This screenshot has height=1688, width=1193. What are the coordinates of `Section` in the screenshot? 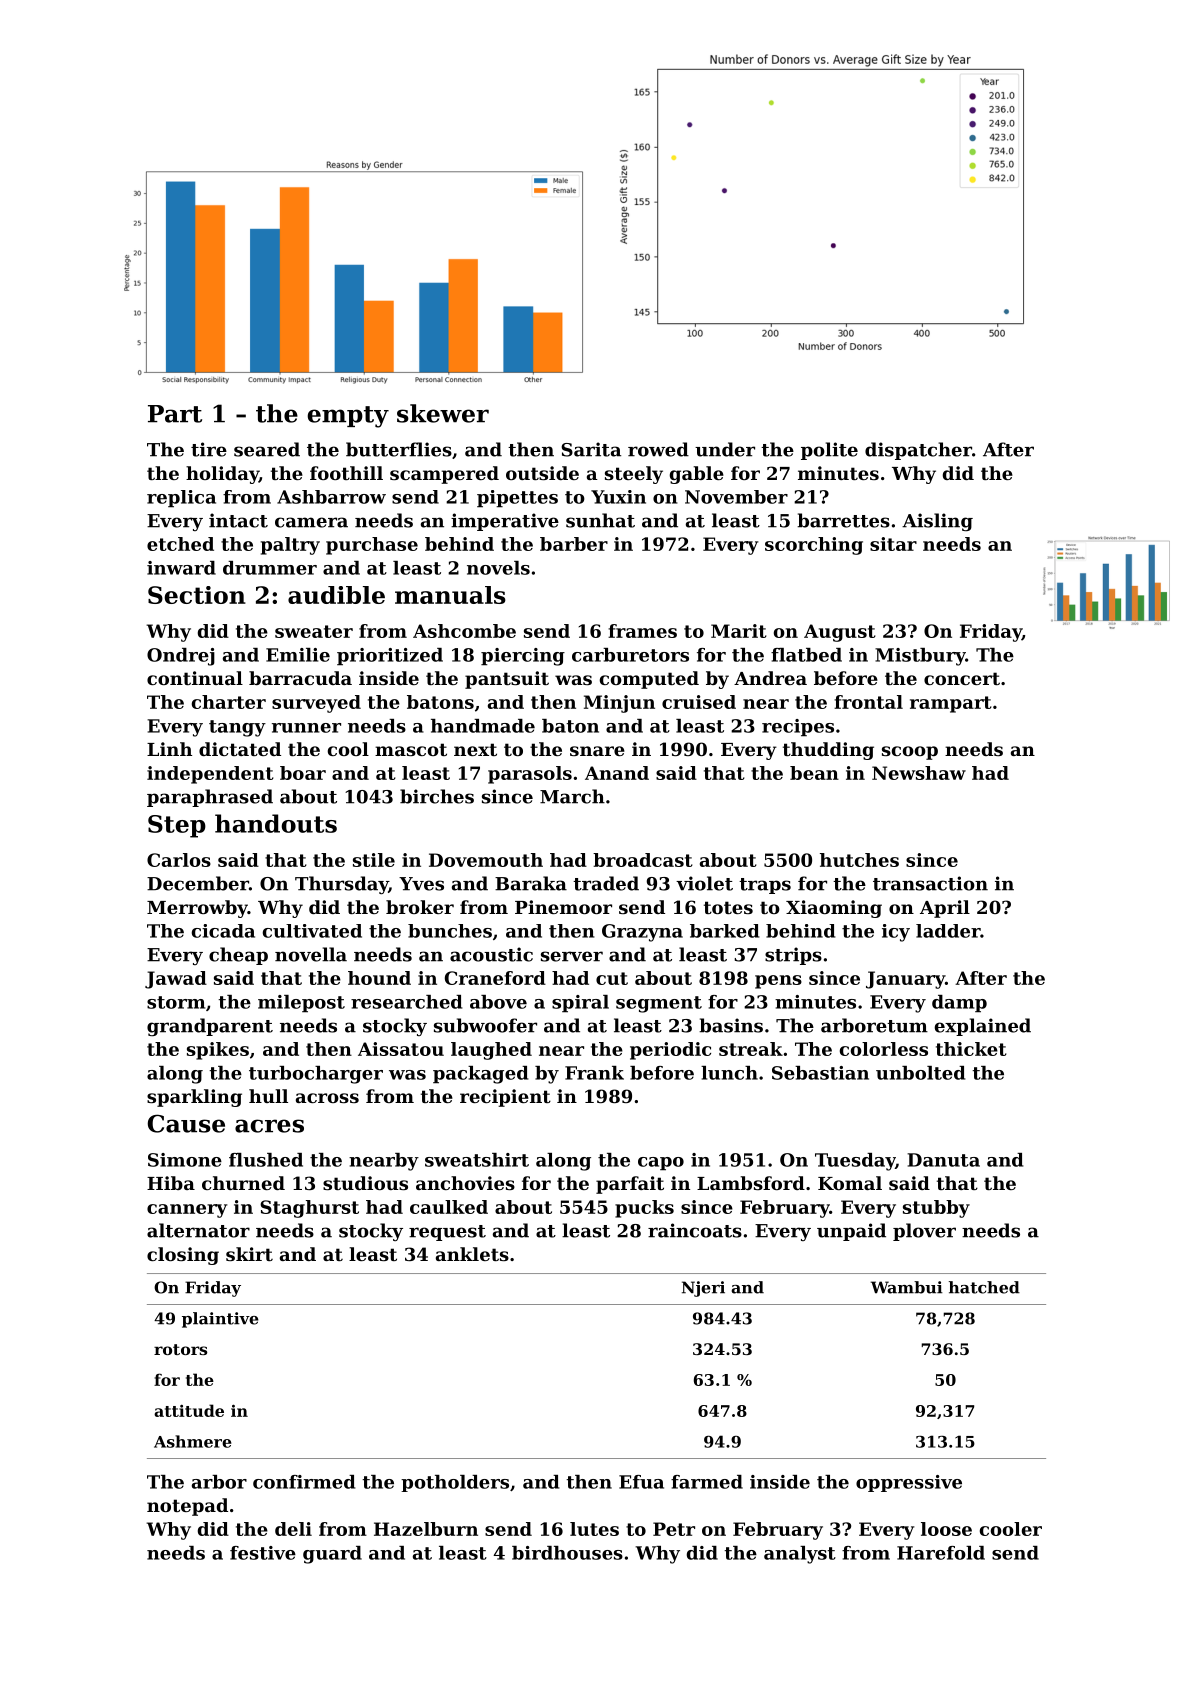 It's located at (197, 595).
